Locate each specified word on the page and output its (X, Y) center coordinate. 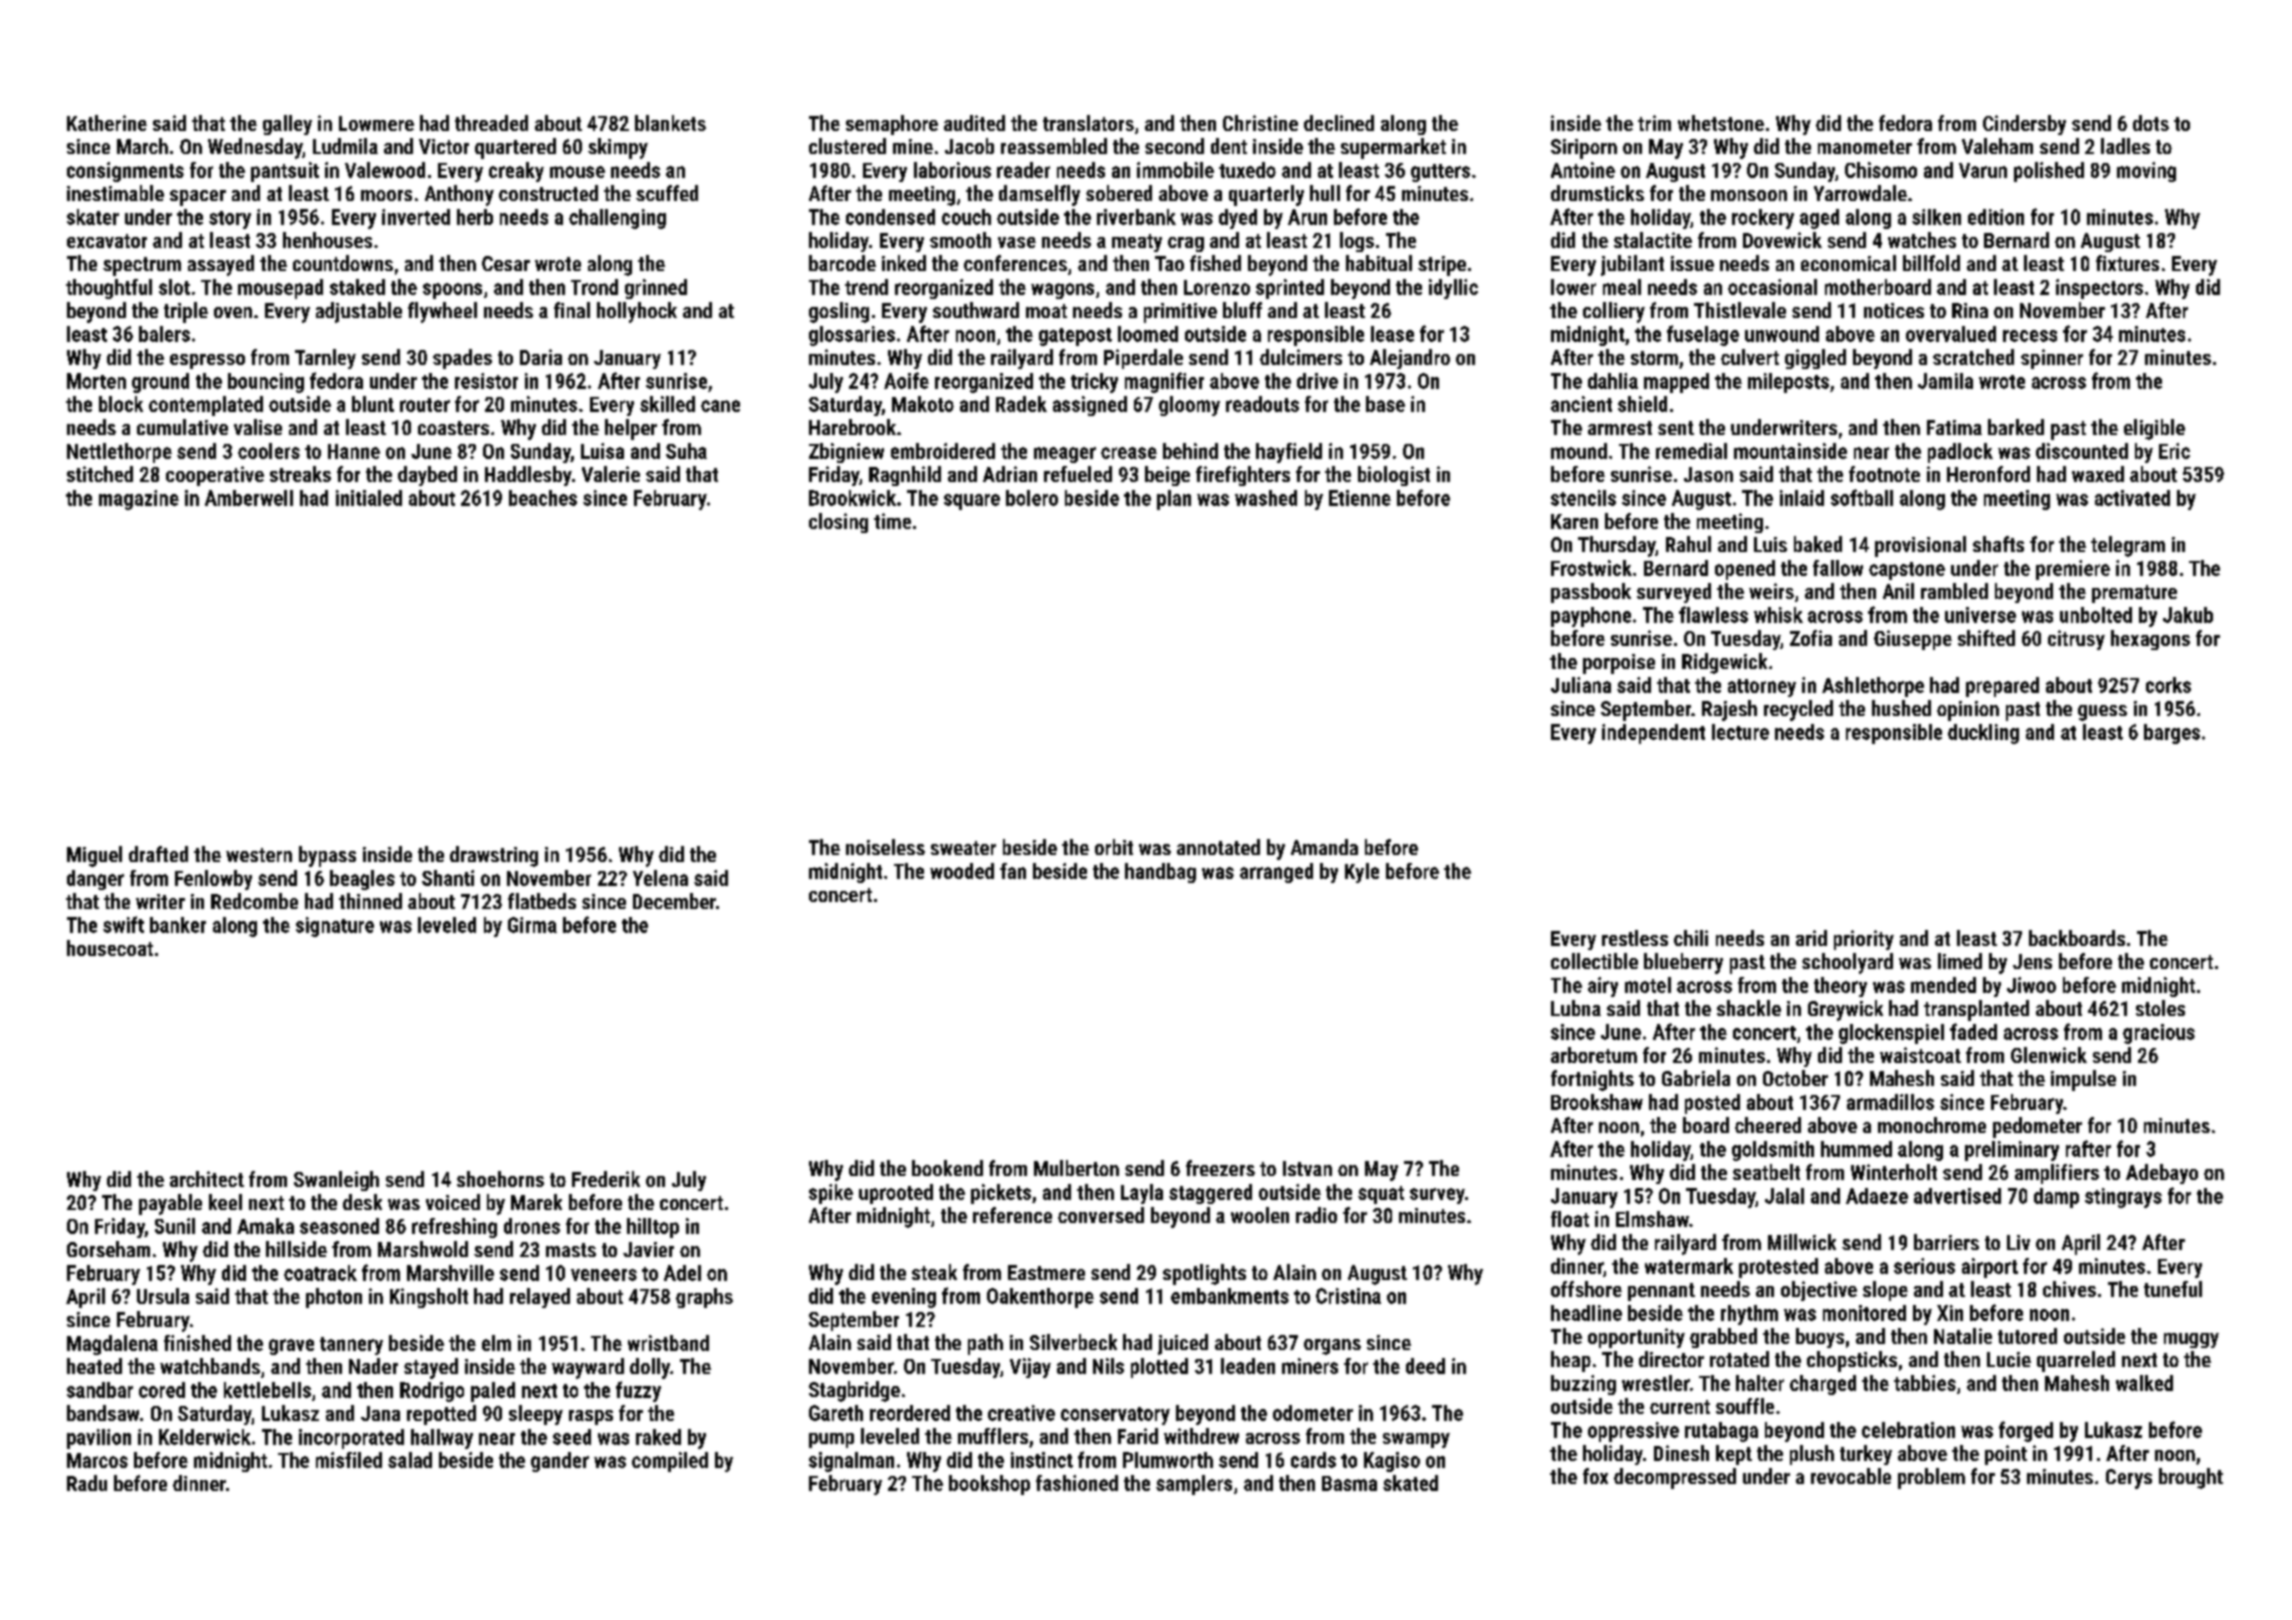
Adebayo (2162, 1174)
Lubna (1576, 1008)
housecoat (110, 948)
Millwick (1802, 1242)
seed (572, 1437)
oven (233, 312)
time (892, 521)
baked (1818, 544)
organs (1332, 1347)
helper (631, 429)
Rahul (1688, 544)
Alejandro (1410, 359)
